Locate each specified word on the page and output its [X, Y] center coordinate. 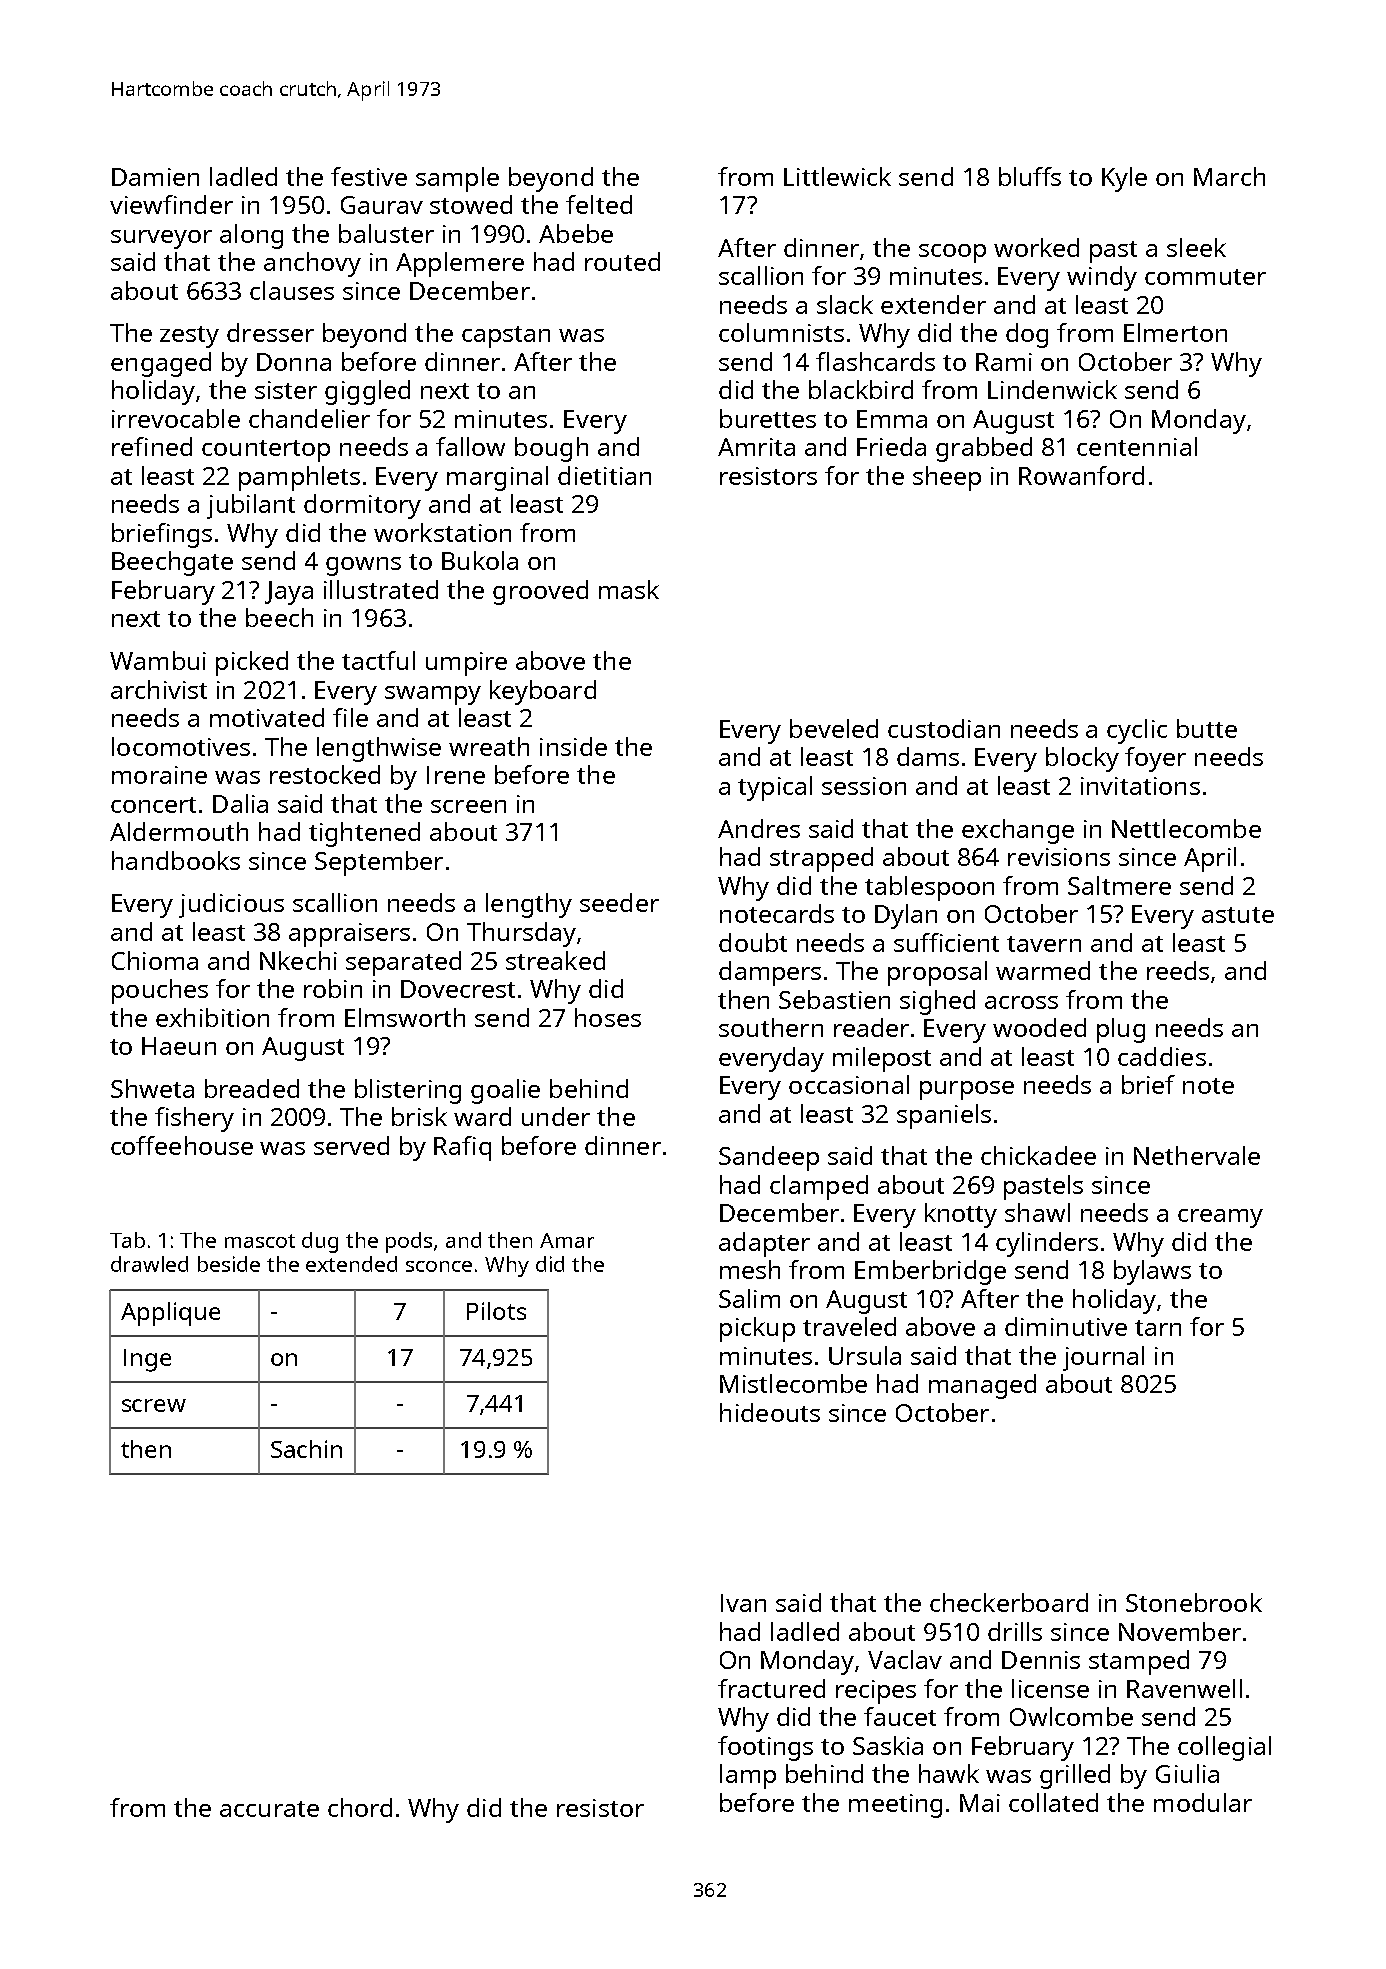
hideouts [770, 1412]
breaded [252, 1088]
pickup [757, 1329]
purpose [967, 1090]
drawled [149, 1264]
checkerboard [1009, 1602]
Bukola [480, 560]
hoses [608, 1017]
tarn [1158, 1328]
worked [1036, 247]
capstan [506, 337]
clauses [292, 290]
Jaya [289, 593]
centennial [1137, 446]
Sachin [306, 1449]
